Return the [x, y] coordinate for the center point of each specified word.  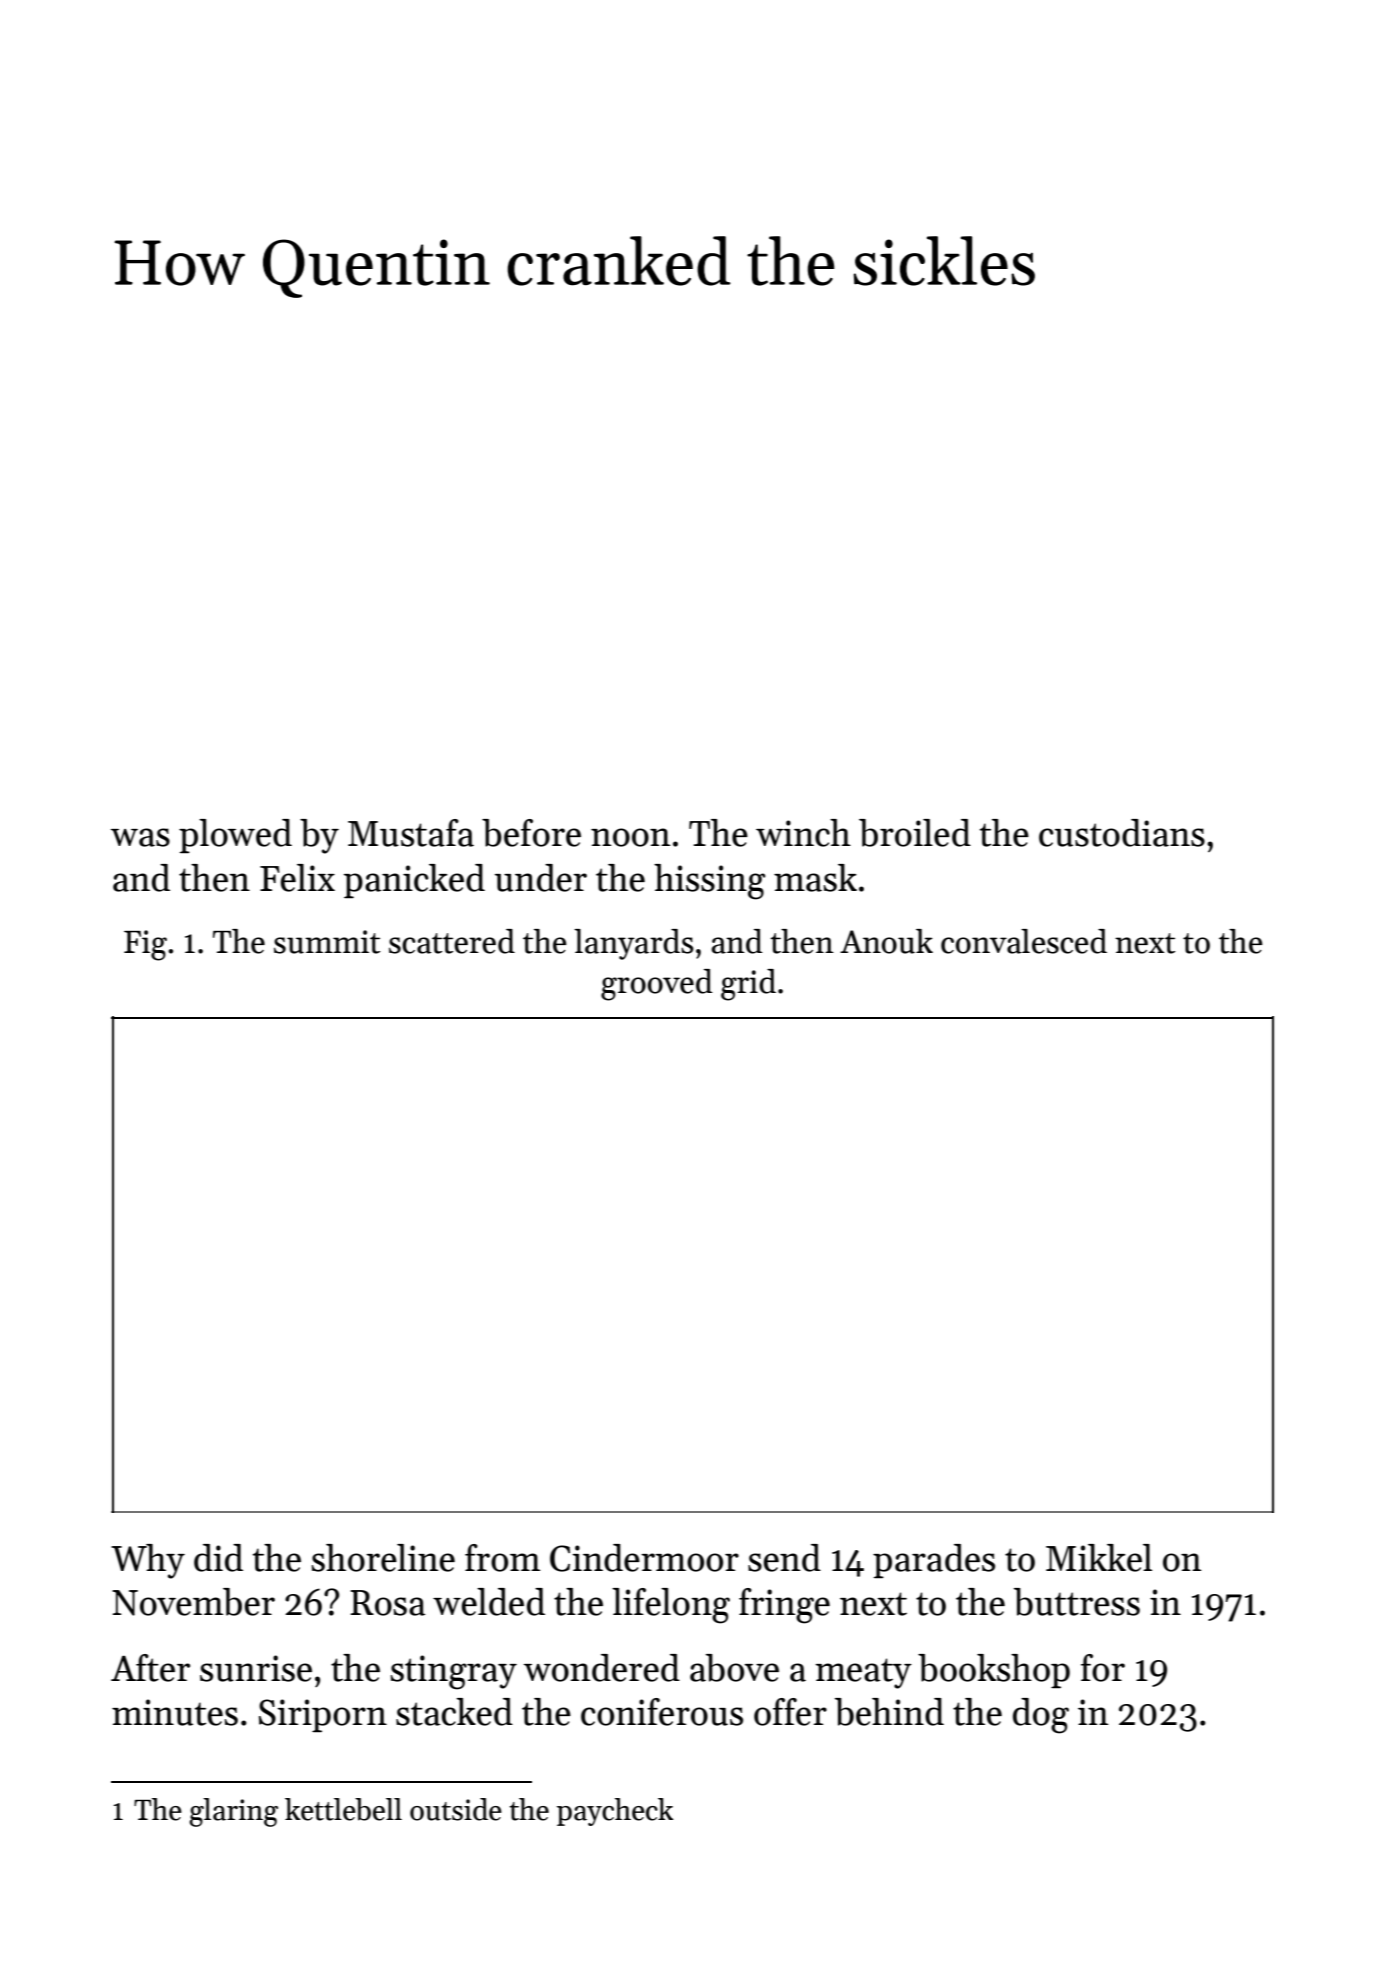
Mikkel [1099, 1558]
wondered [602, 1668]
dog [1041, 1716]
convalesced [1024, 941]
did [218, 1558]
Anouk [886, 941]
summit [327, 942]
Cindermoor [644, 1558]
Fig [145, 945]
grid [748, 985]
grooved [657, 985]
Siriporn [323, 1715]
